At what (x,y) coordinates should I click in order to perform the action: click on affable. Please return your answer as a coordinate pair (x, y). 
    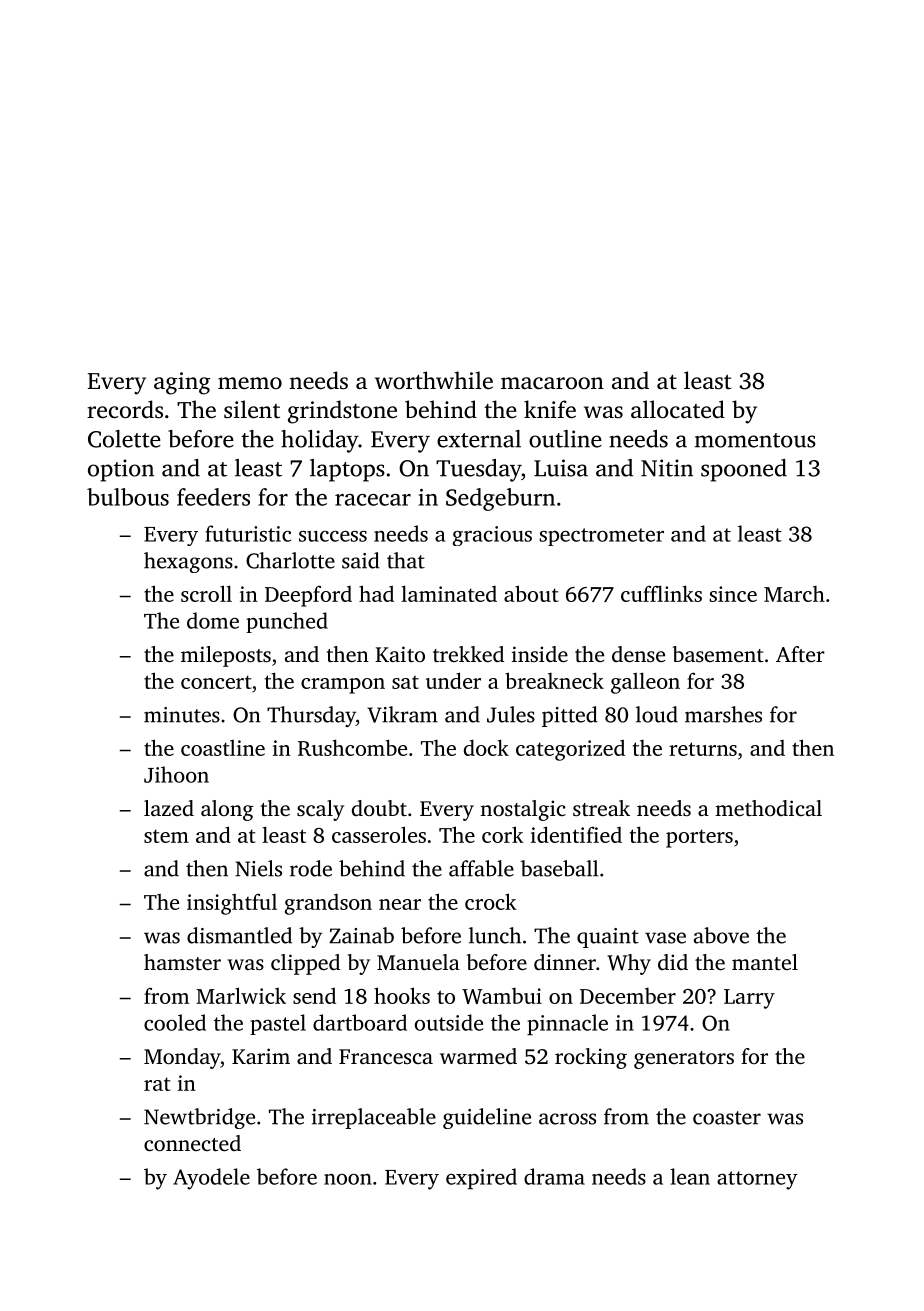
    Looking at the image, I should click on (481, 868).
